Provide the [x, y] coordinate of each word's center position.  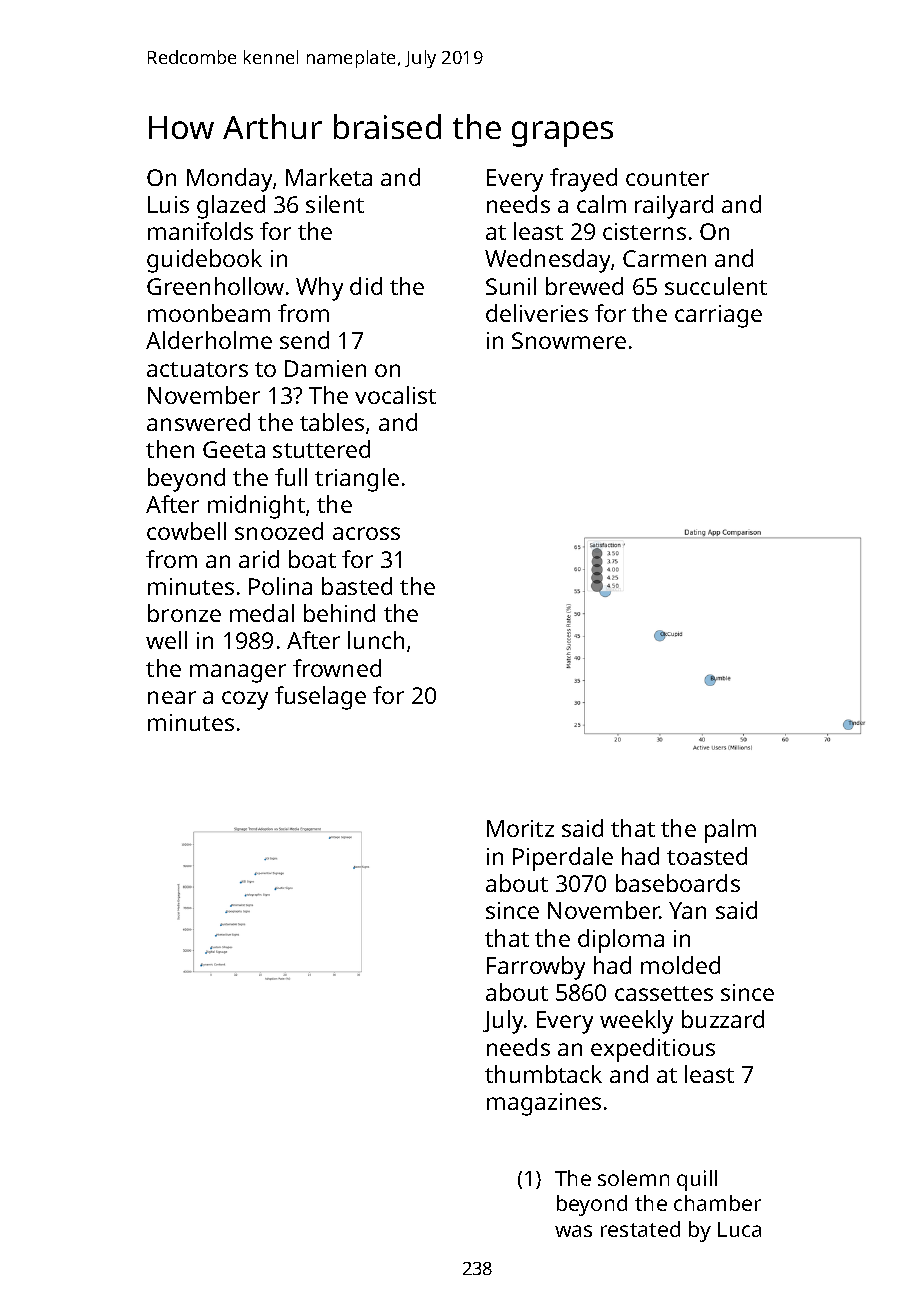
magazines [544, 1104]
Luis [168, 204]
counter [667, 178]
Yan [687, 910]
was [573, 1231]
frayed [583, 180]
